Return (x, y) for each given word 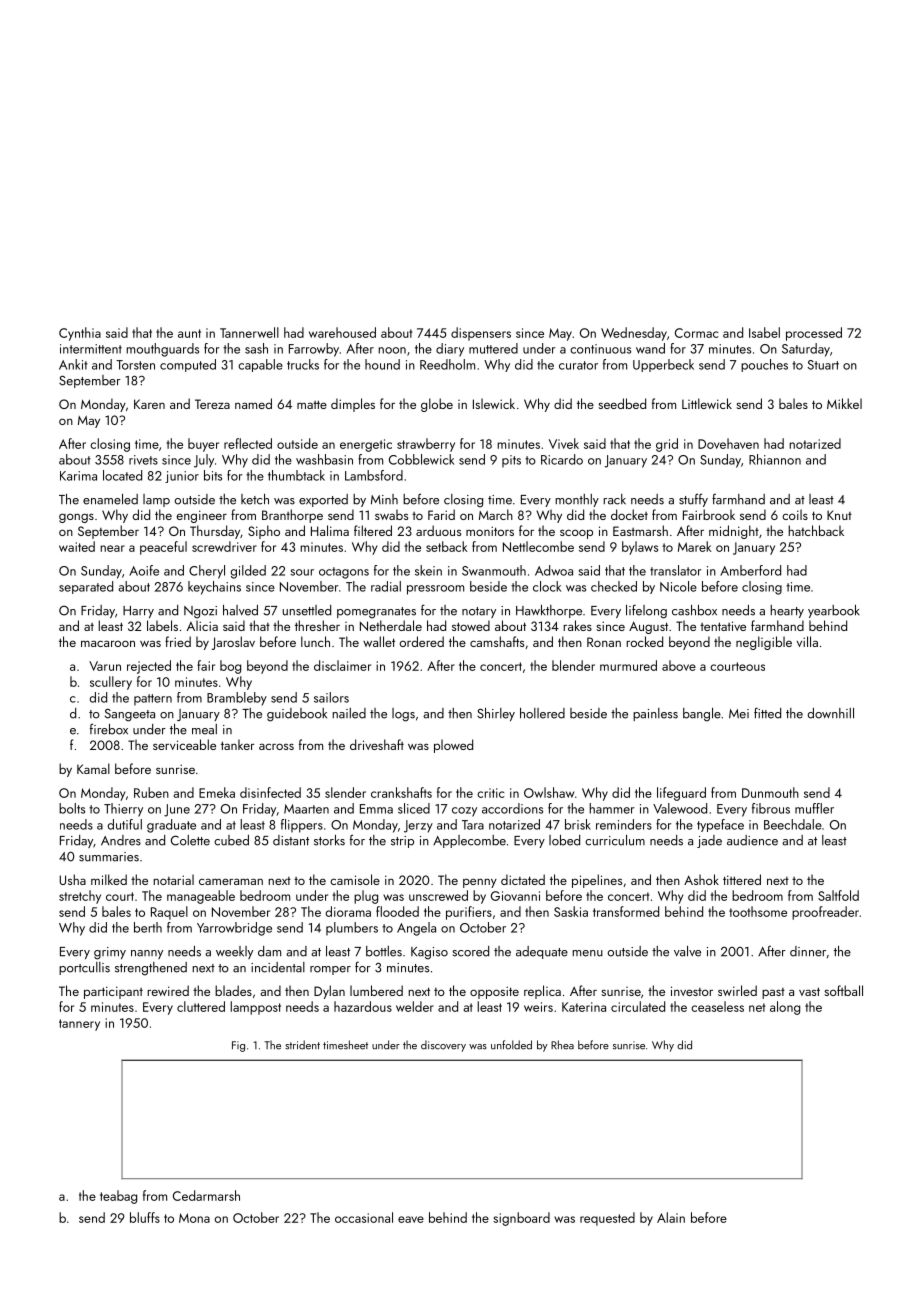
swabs (391, 514)
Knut (839, 515)
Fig (238, 1046)
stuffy (693, 500)
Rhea (562, 1045)
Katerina (584, 1007)
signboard (521, 1219)
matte (312, 404)
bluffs (145, 1217)
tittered (742, 879)
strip (402, 842)
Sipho (264, 532)
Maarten (306, 809)
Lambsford (374, 475)
